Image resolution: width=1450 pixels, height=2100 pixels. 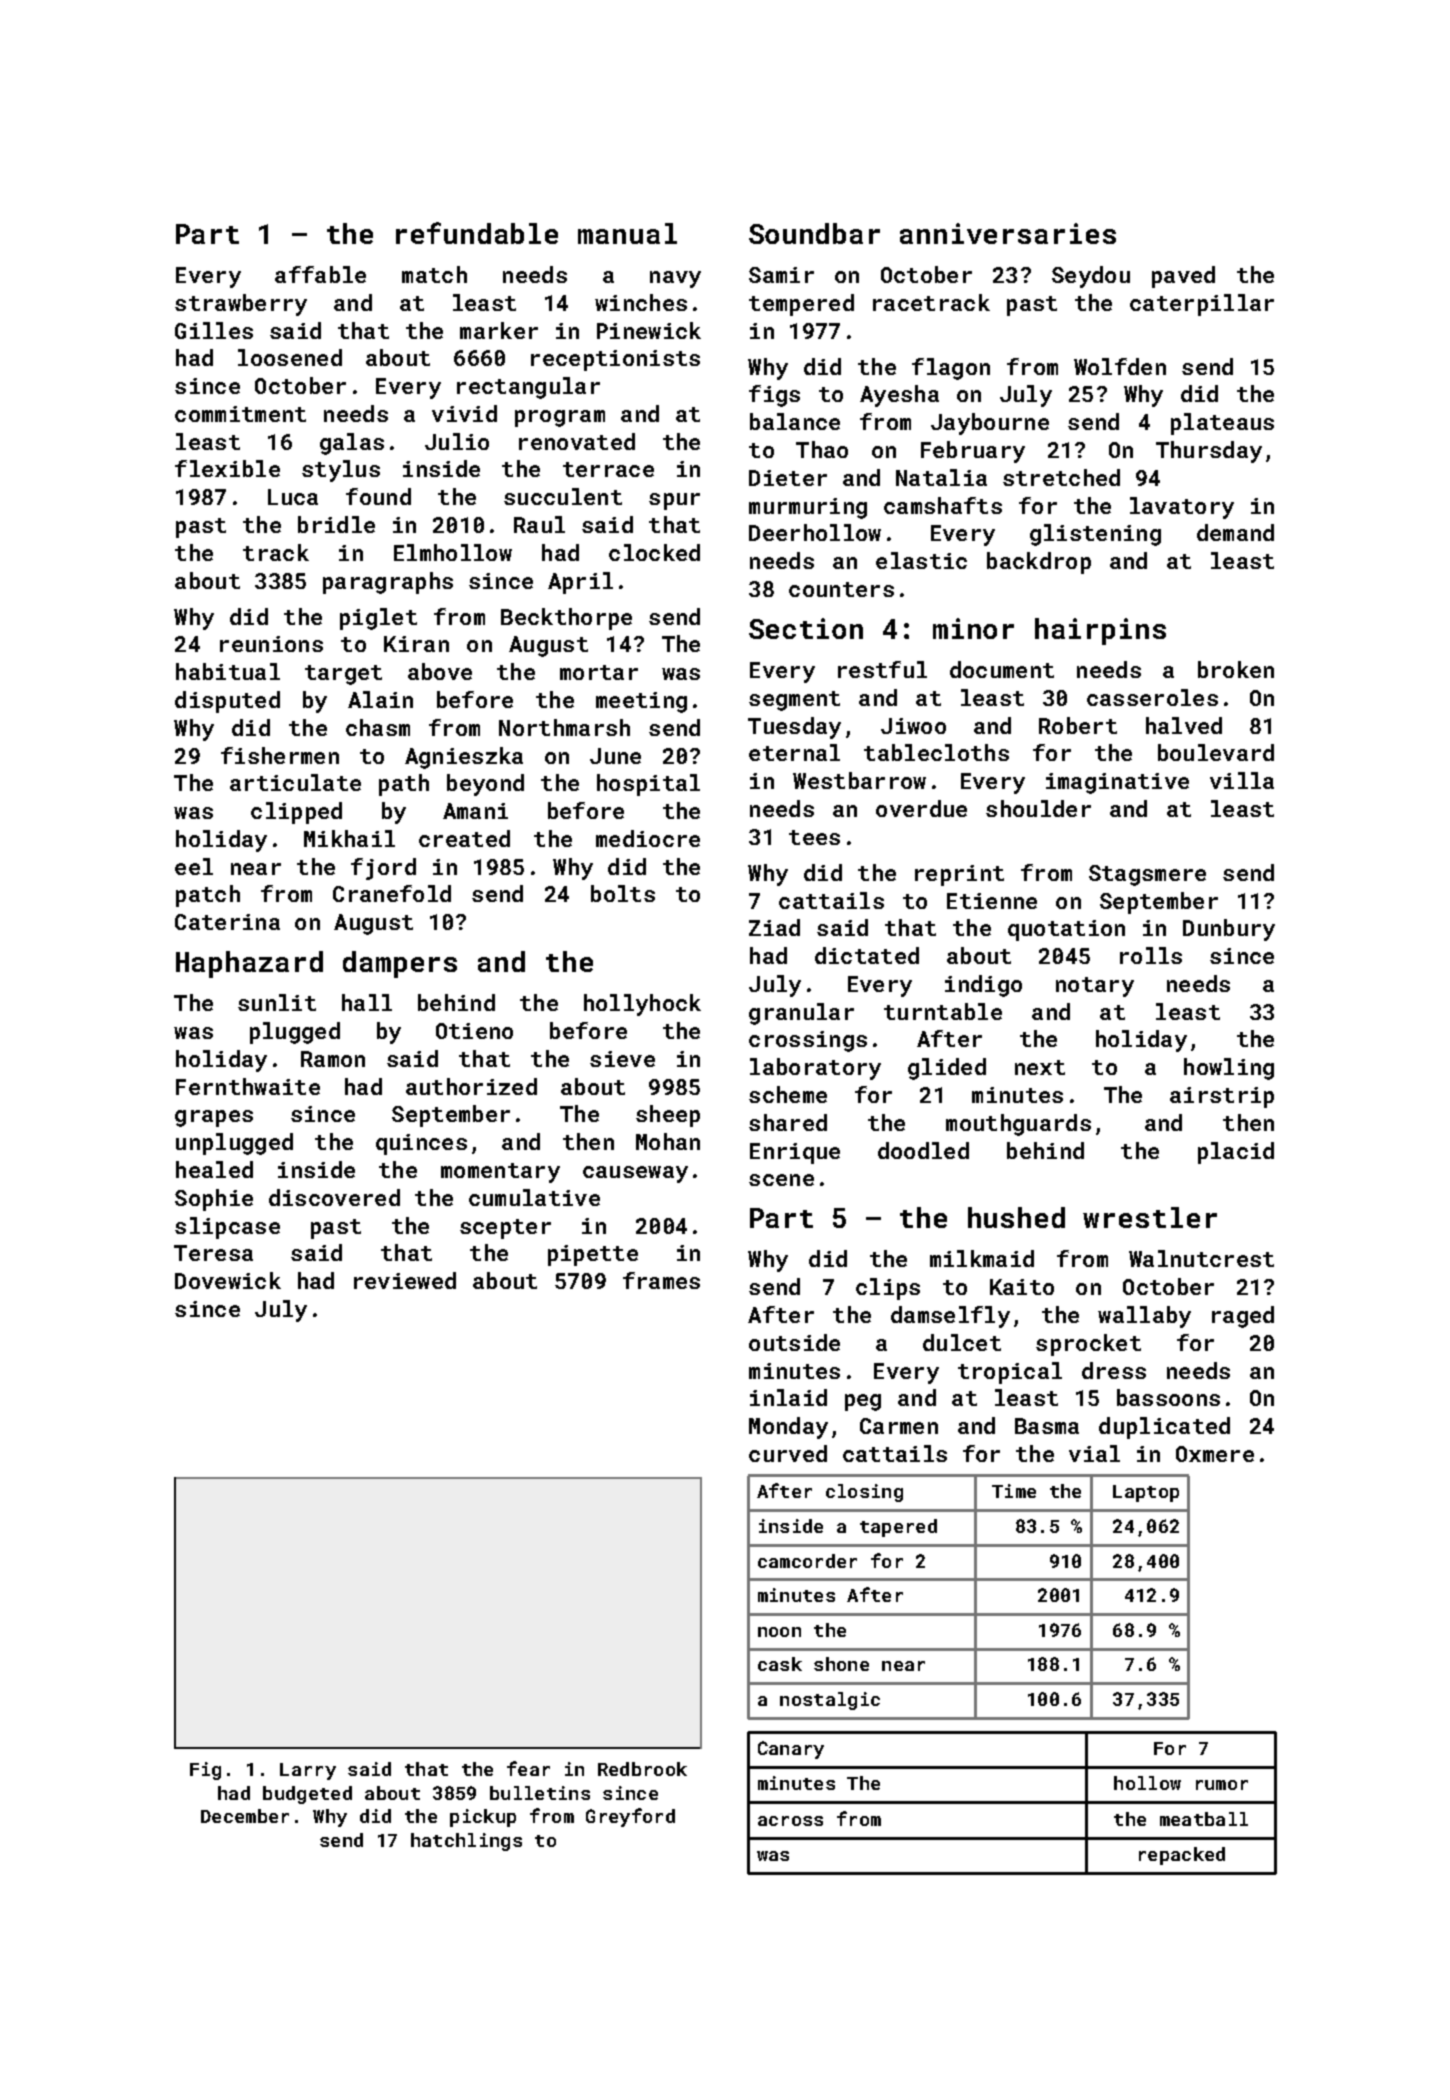 I want to click on halved, so click(x=1184, y=725).
